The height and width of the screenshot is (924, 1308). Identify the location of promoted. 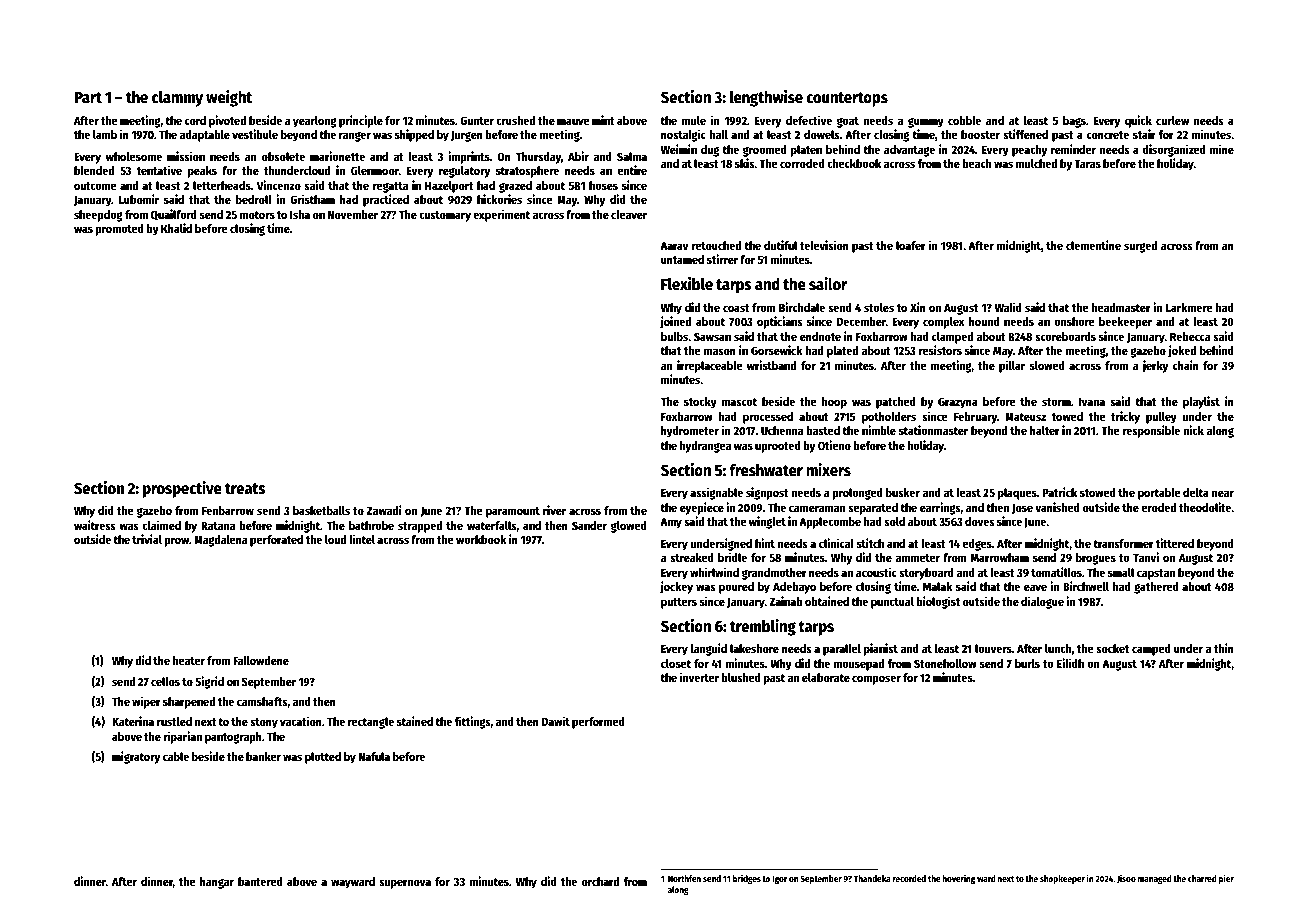
(119, 230).
